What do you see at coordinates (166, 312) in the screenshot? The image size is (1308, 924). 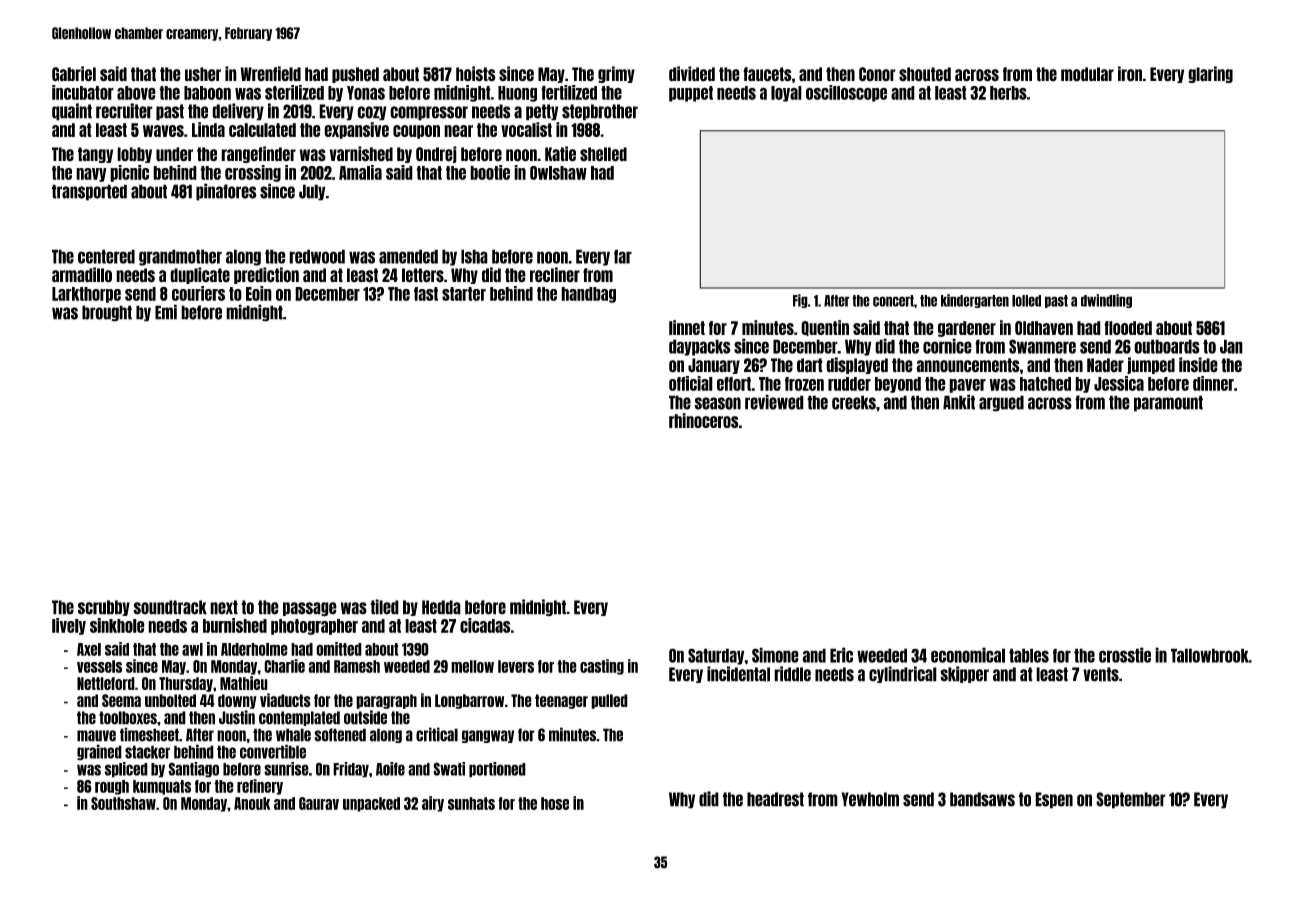 I see `Emi` at bounding box center [166, 312].
